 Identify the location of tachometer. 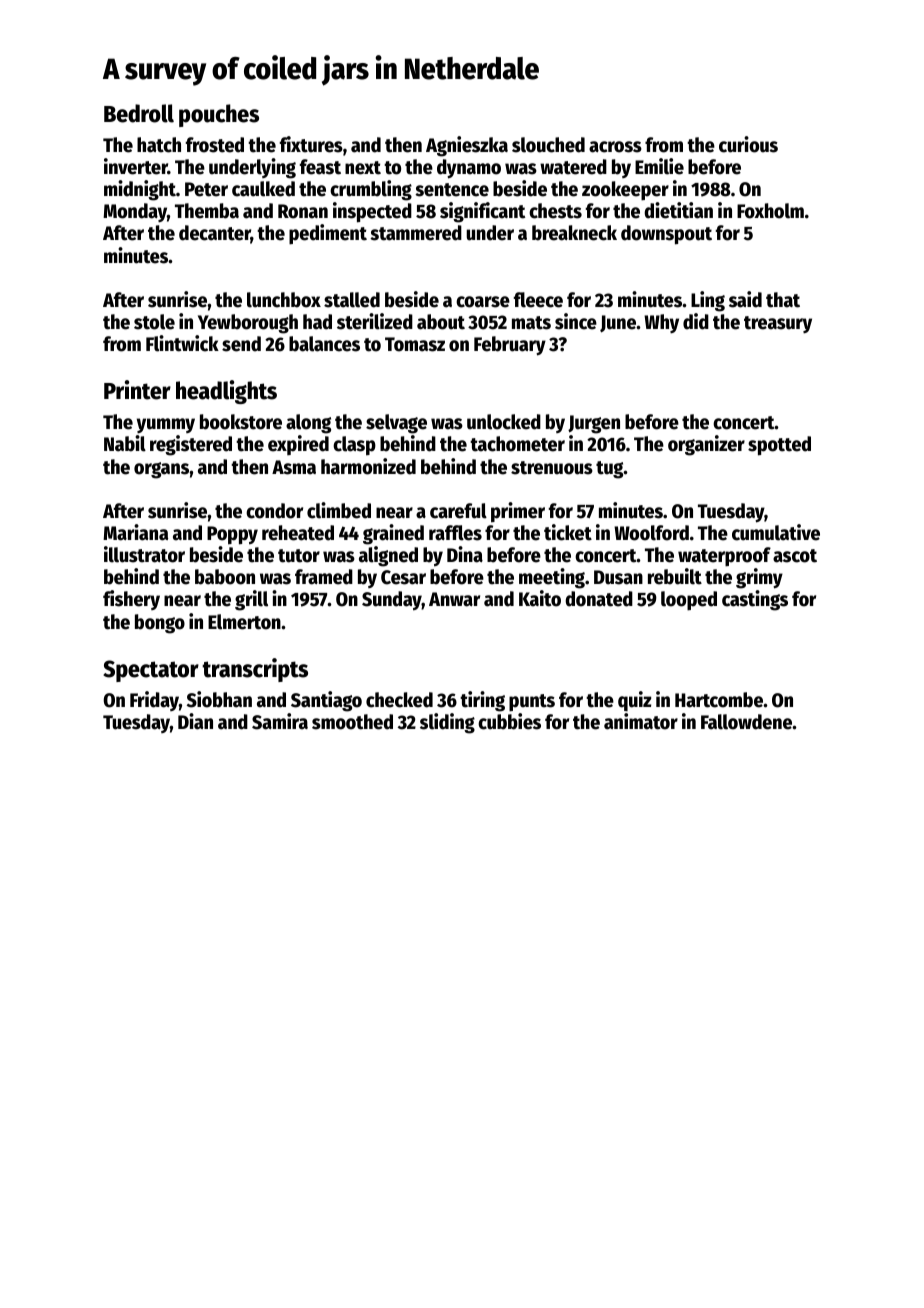
(517, 444).
